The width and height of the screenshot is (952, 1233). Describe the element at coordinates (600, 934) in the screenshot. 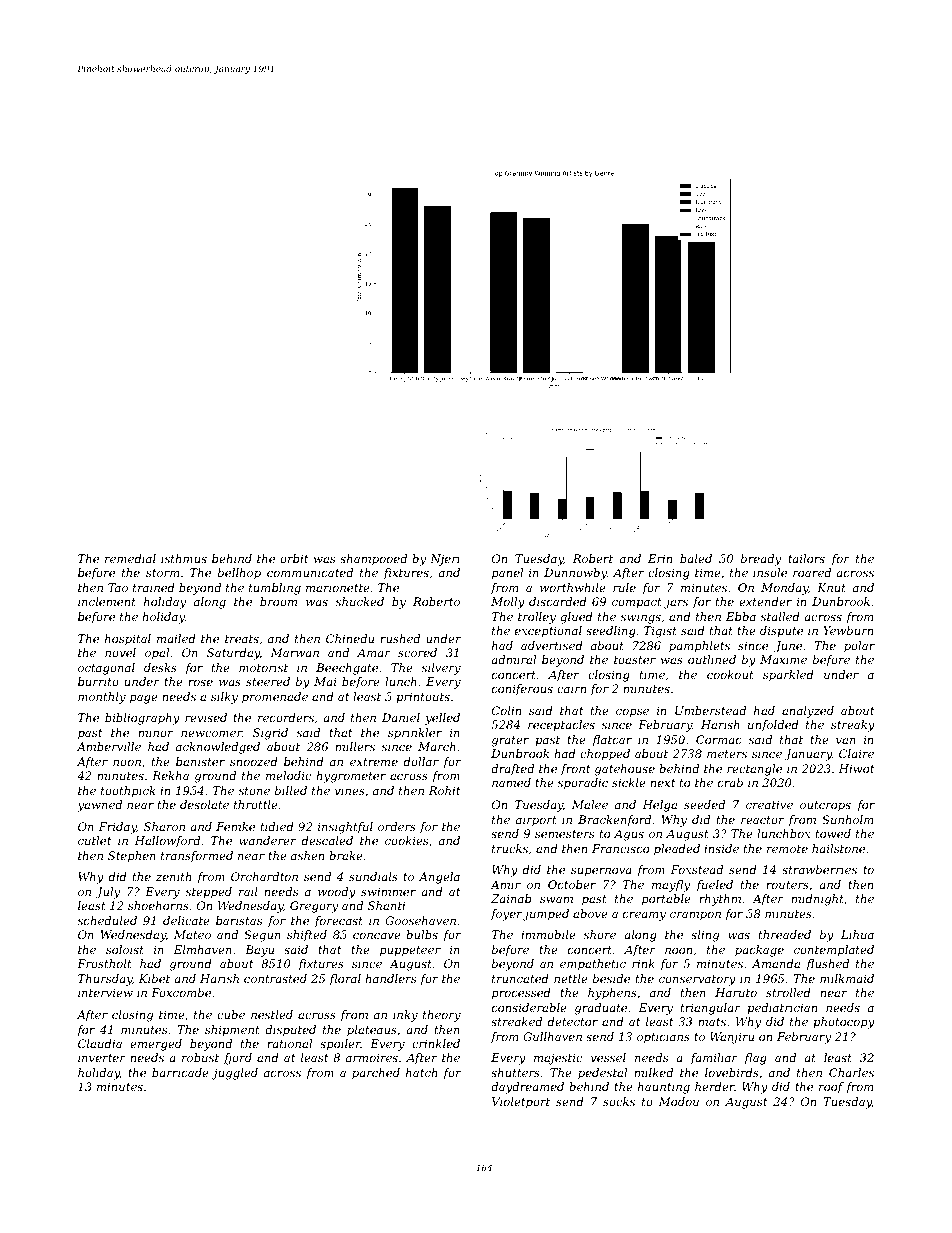

I see `shore` at that location.
